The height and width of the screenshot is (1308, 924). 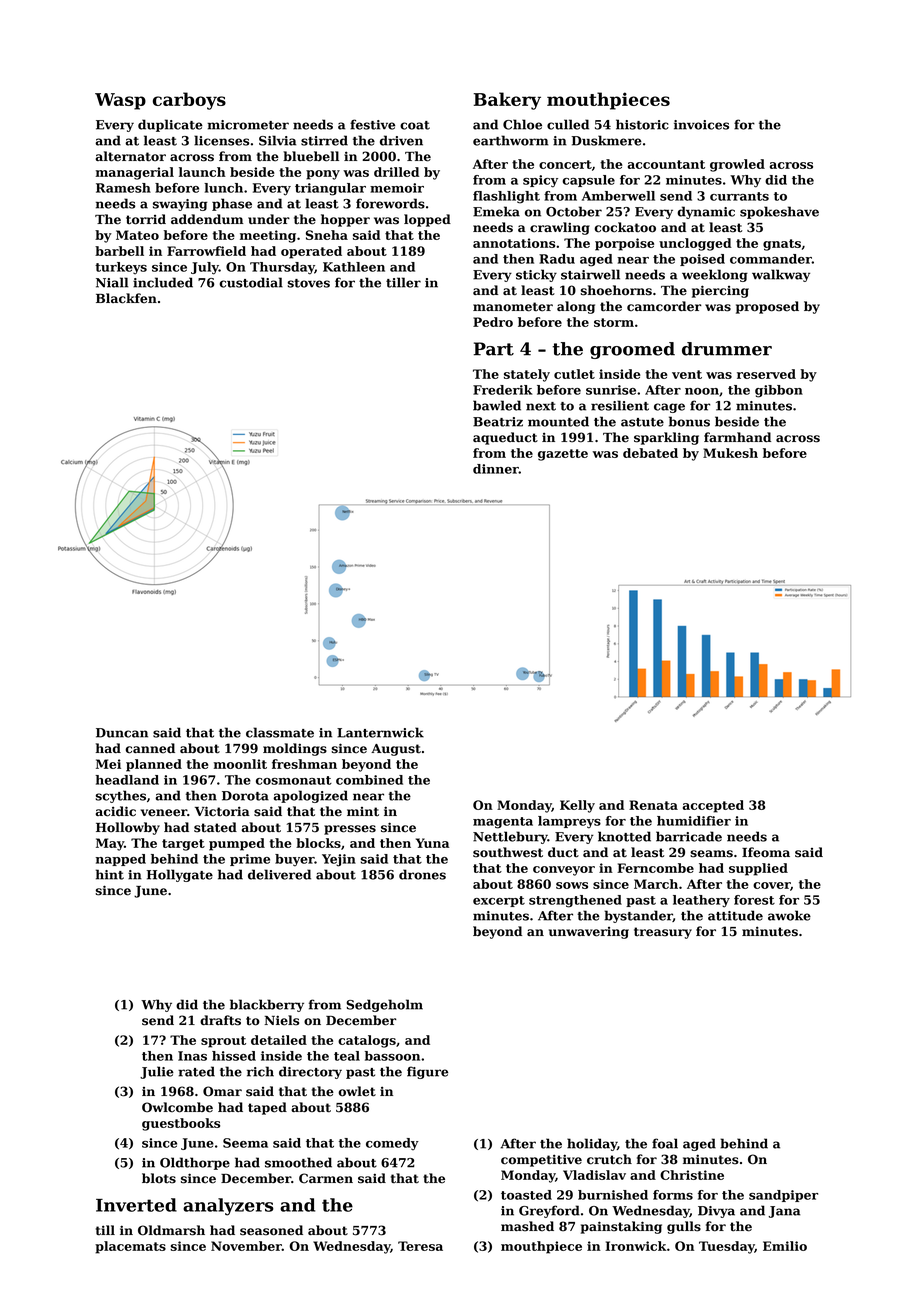 What do you see at coordinates (701, 125) in the screenshot?
I see `invoices` at bounding box center [701, 125].
